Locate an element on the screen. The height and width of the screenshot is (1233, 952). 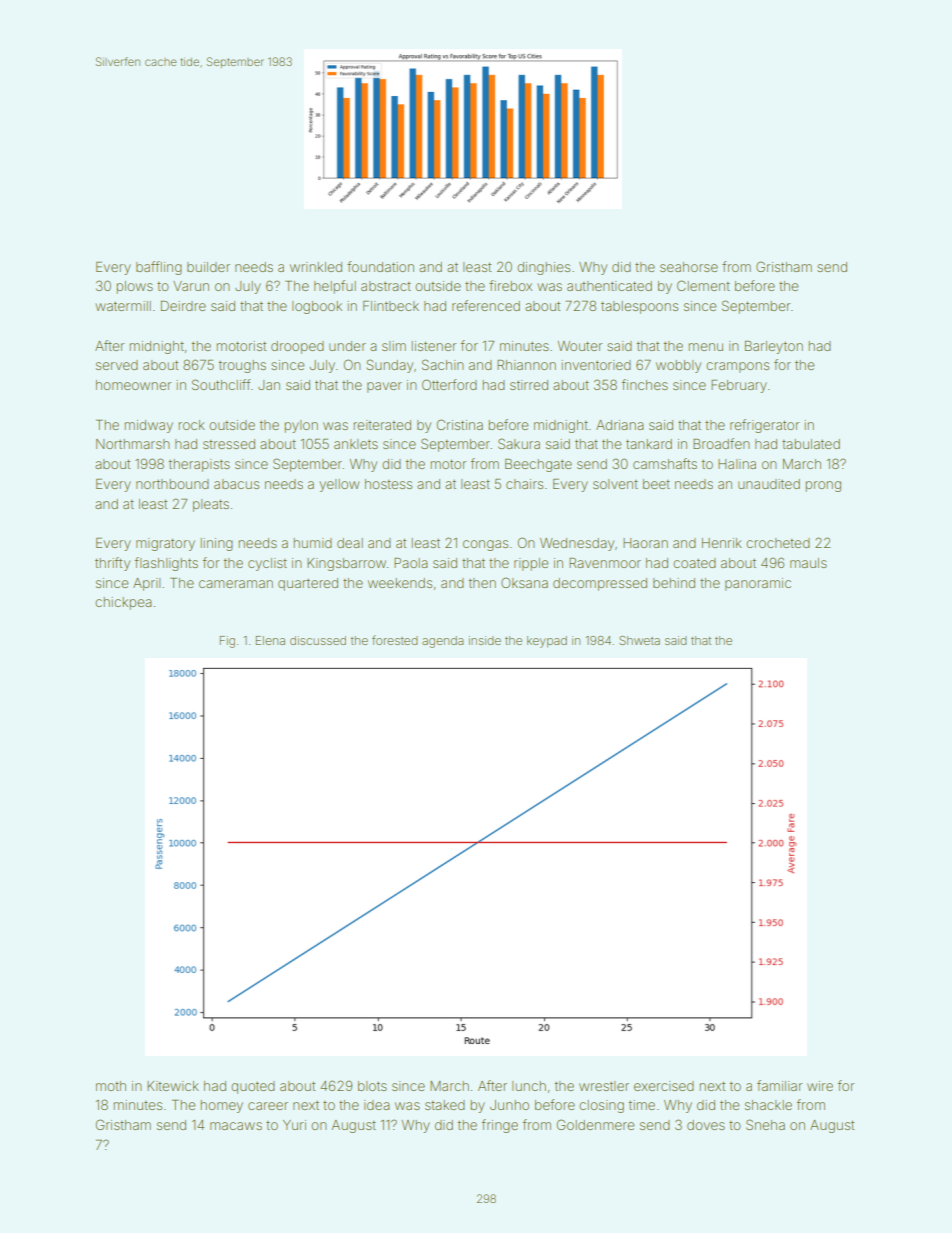
seahorse is located at coordinates (689, 267).
